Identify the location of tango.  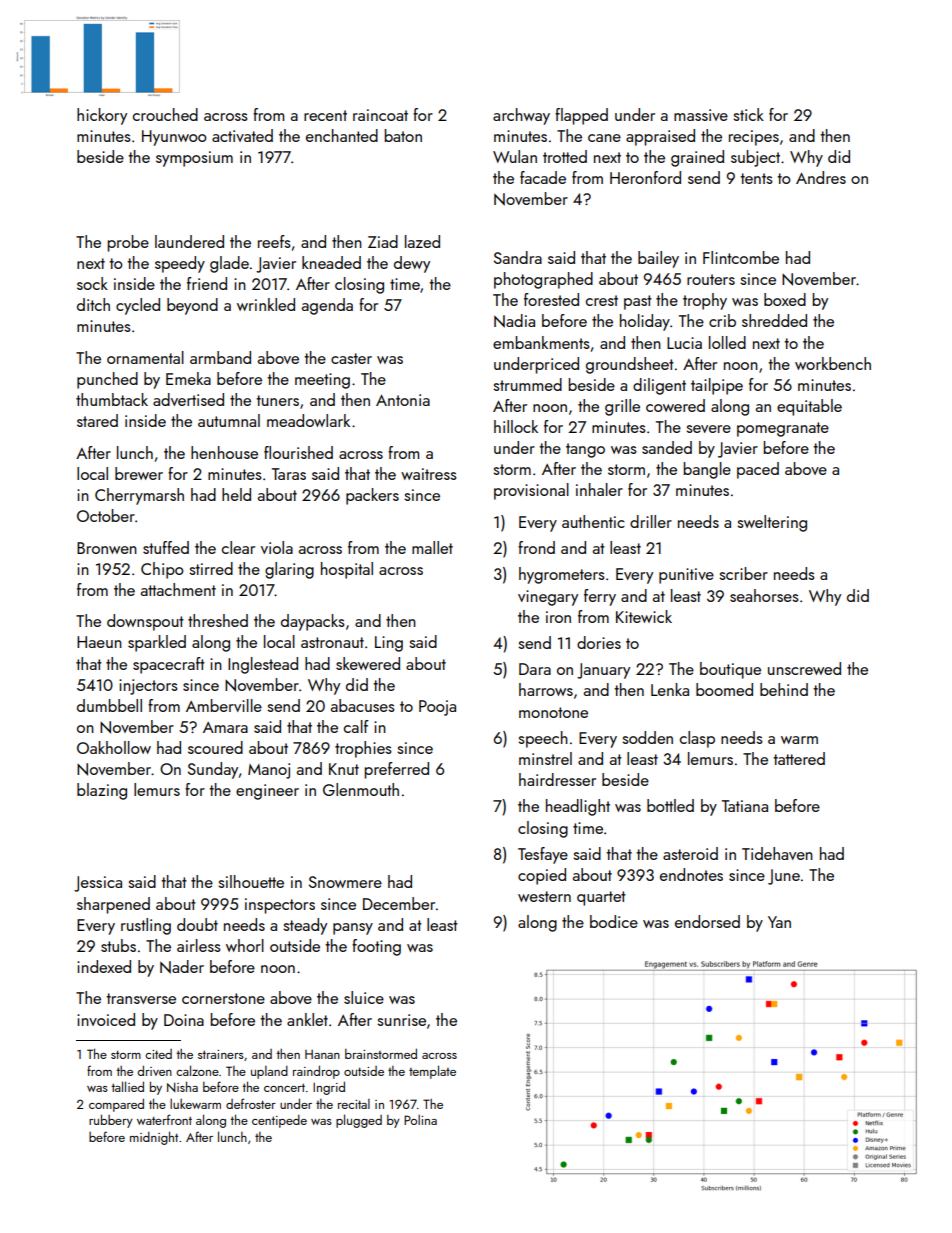
(585, 450).
